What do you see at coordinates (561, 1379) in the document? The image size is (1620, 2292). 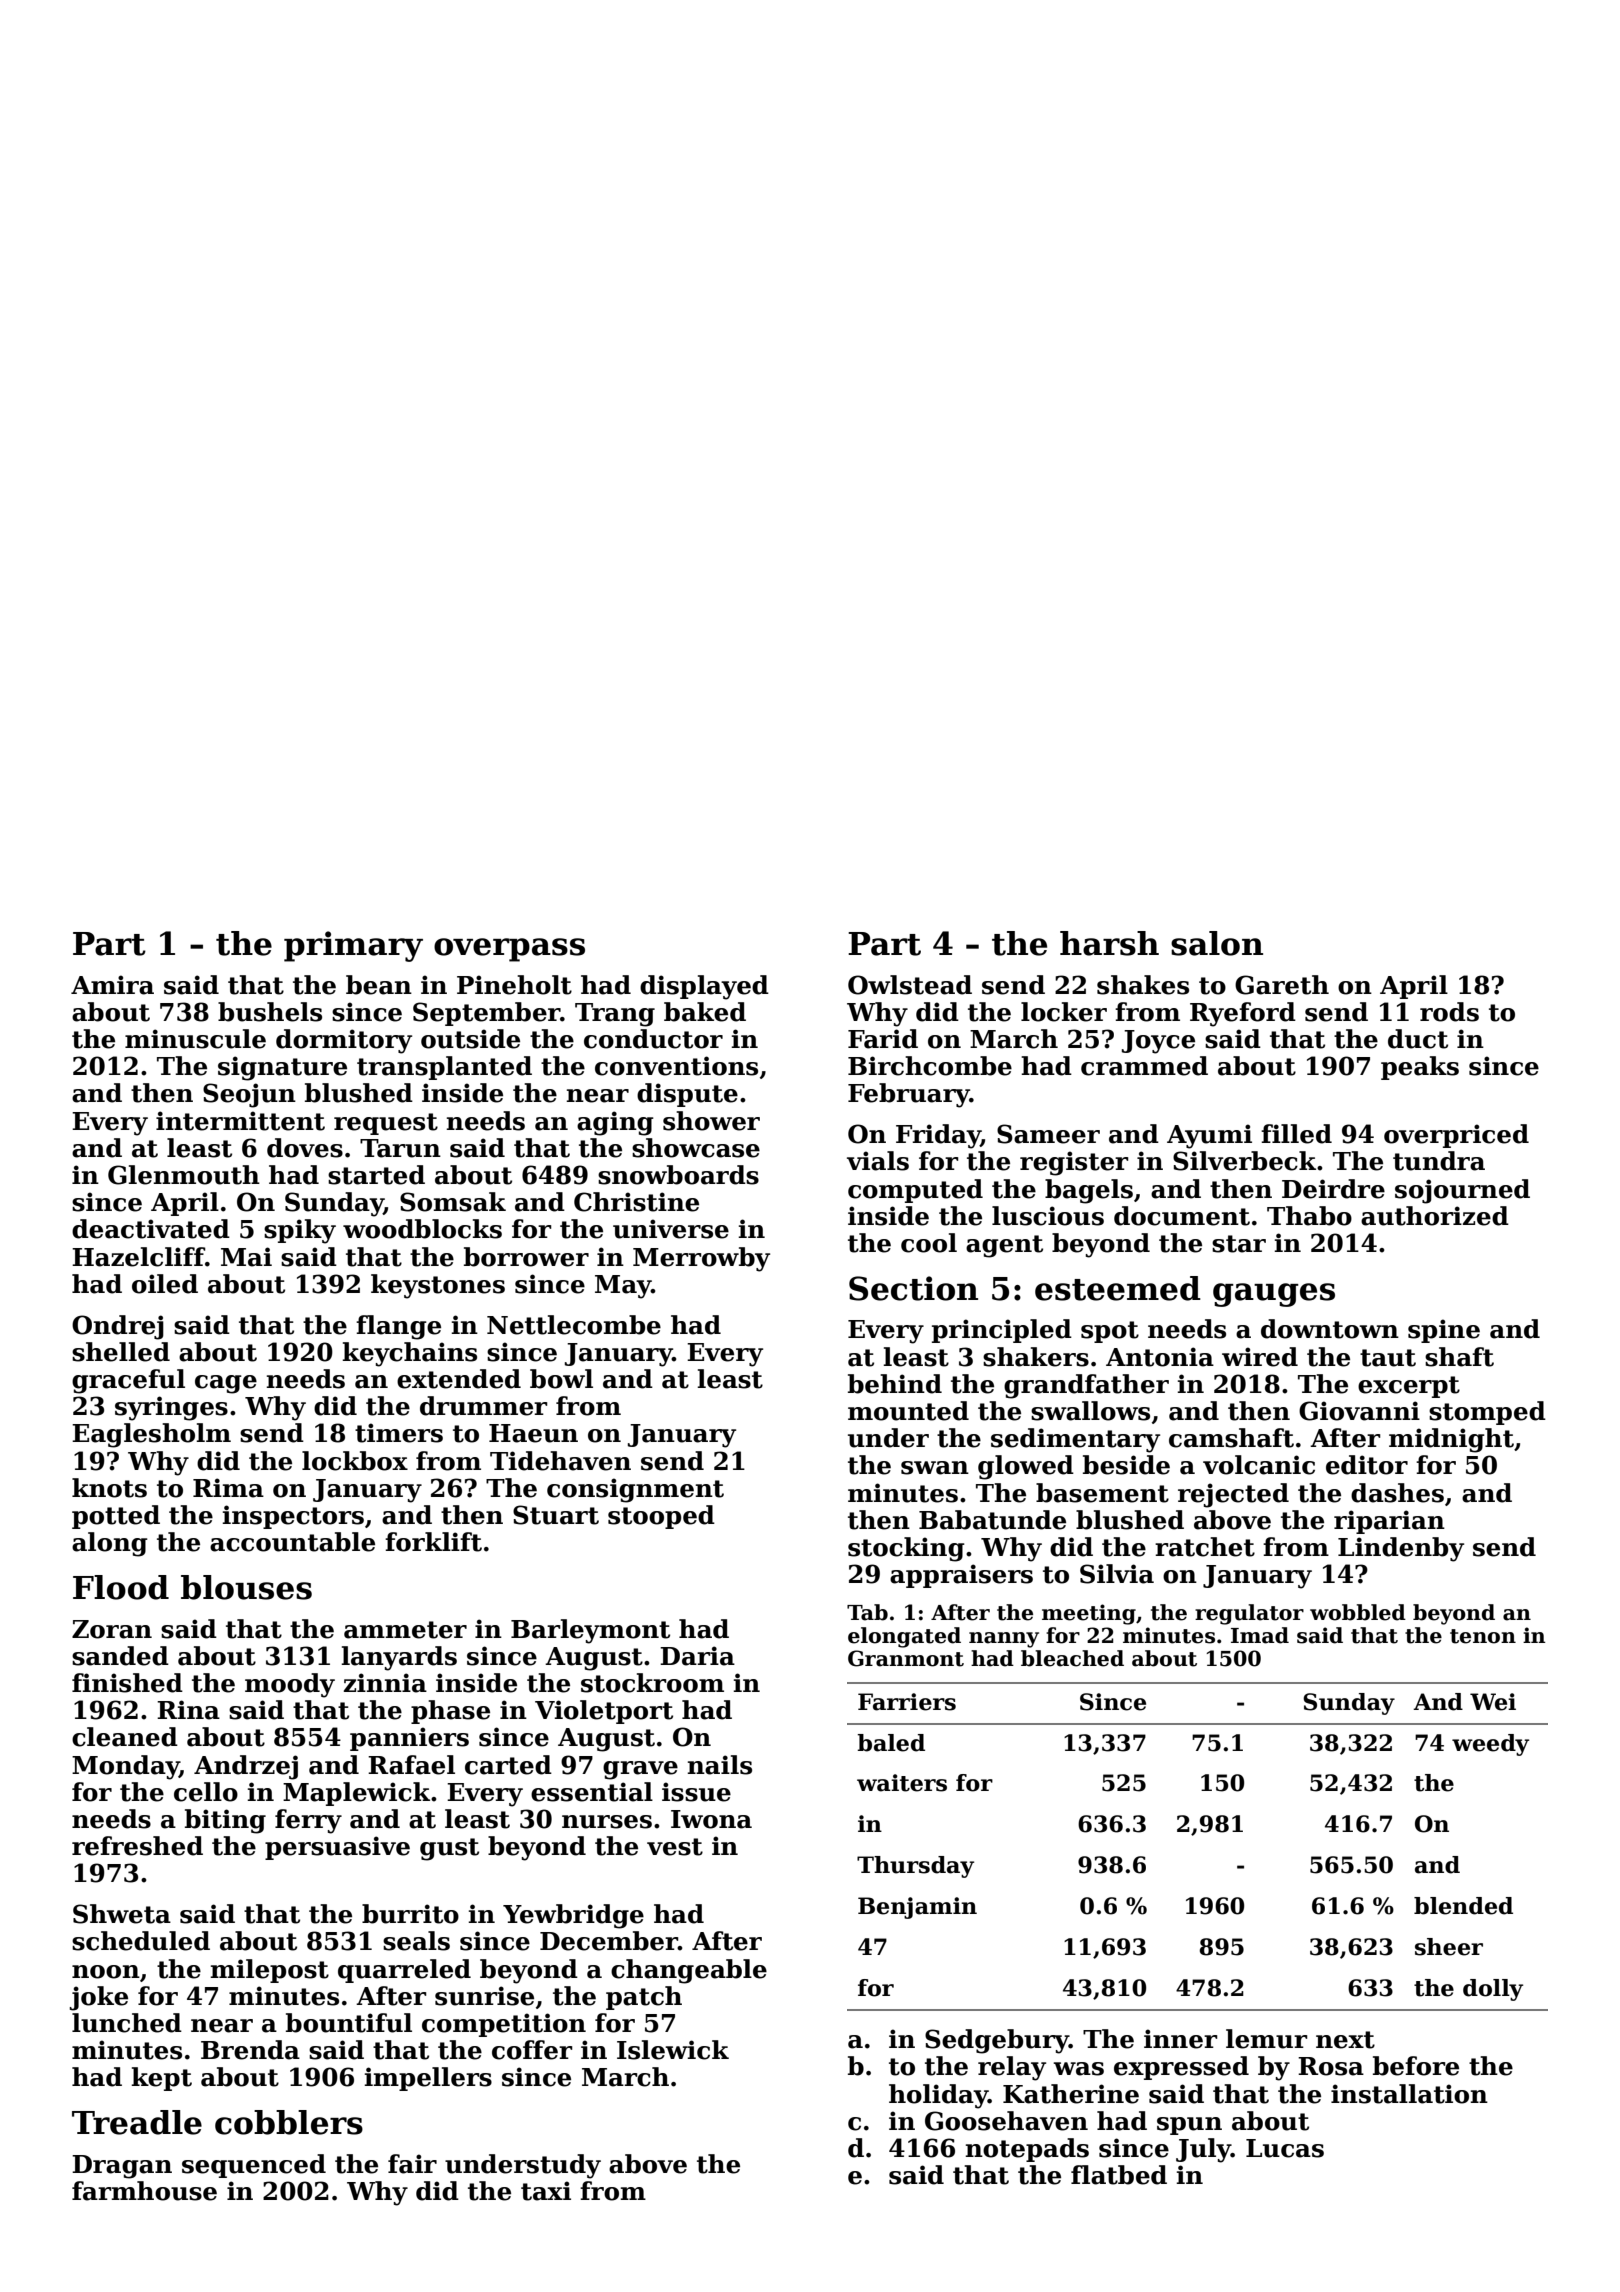 I see `bowl` at bounding box center [561, 1379].
